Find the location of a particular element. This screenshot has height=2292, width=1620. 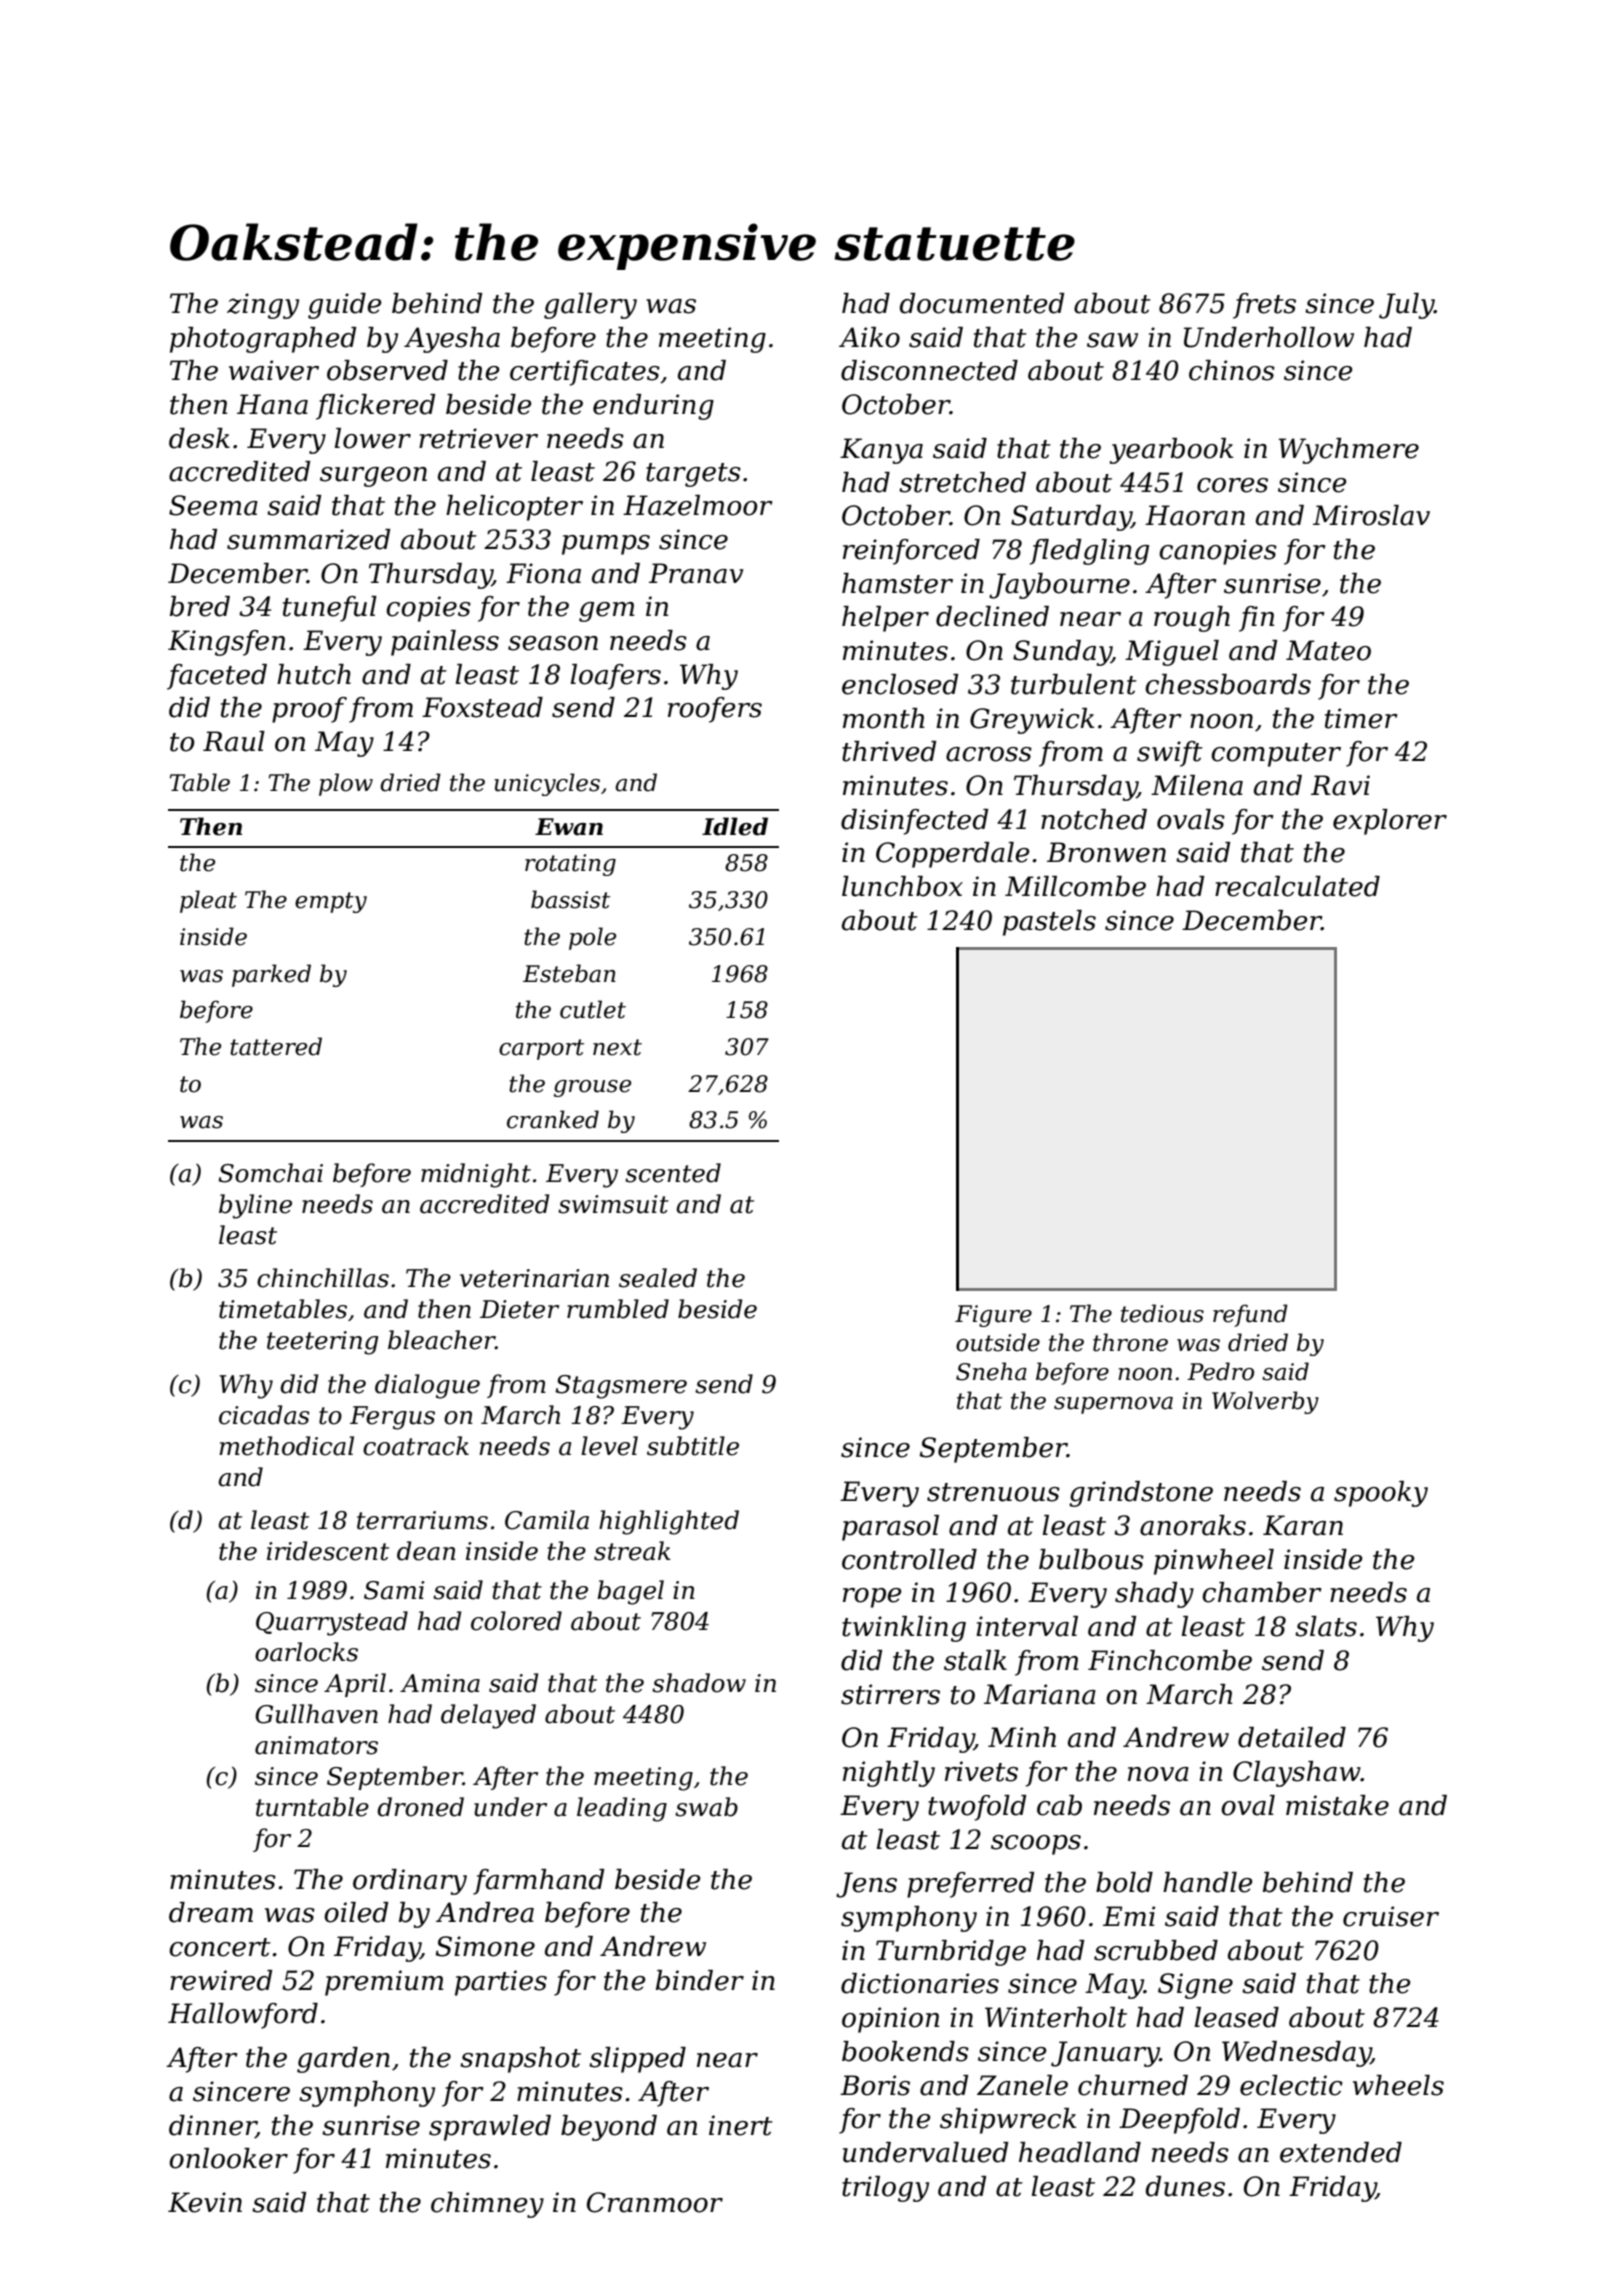

highlighted is located at coordinates (669, 1522).
